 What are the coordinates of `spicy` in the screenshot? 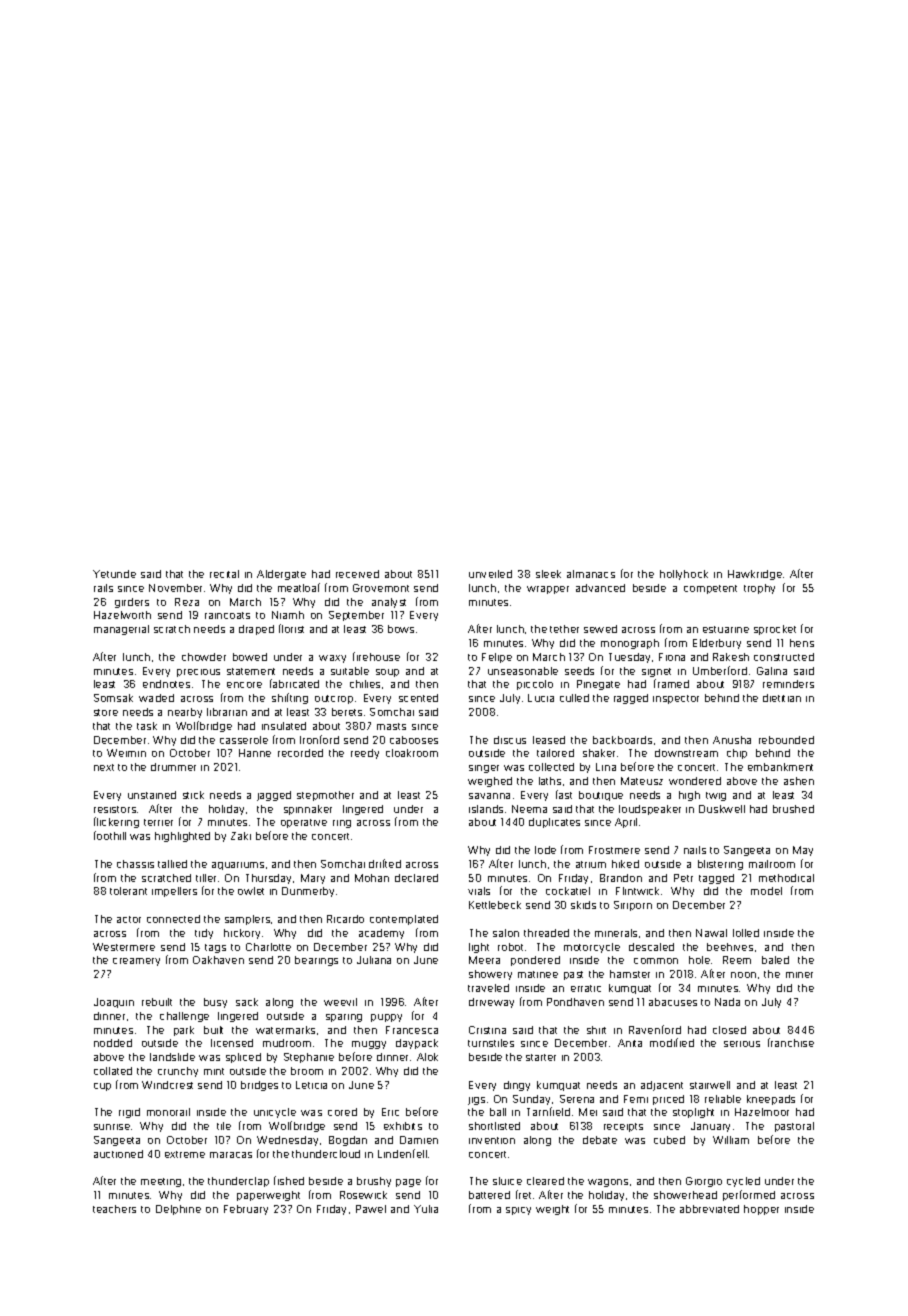 It's located at (518, 1211).
